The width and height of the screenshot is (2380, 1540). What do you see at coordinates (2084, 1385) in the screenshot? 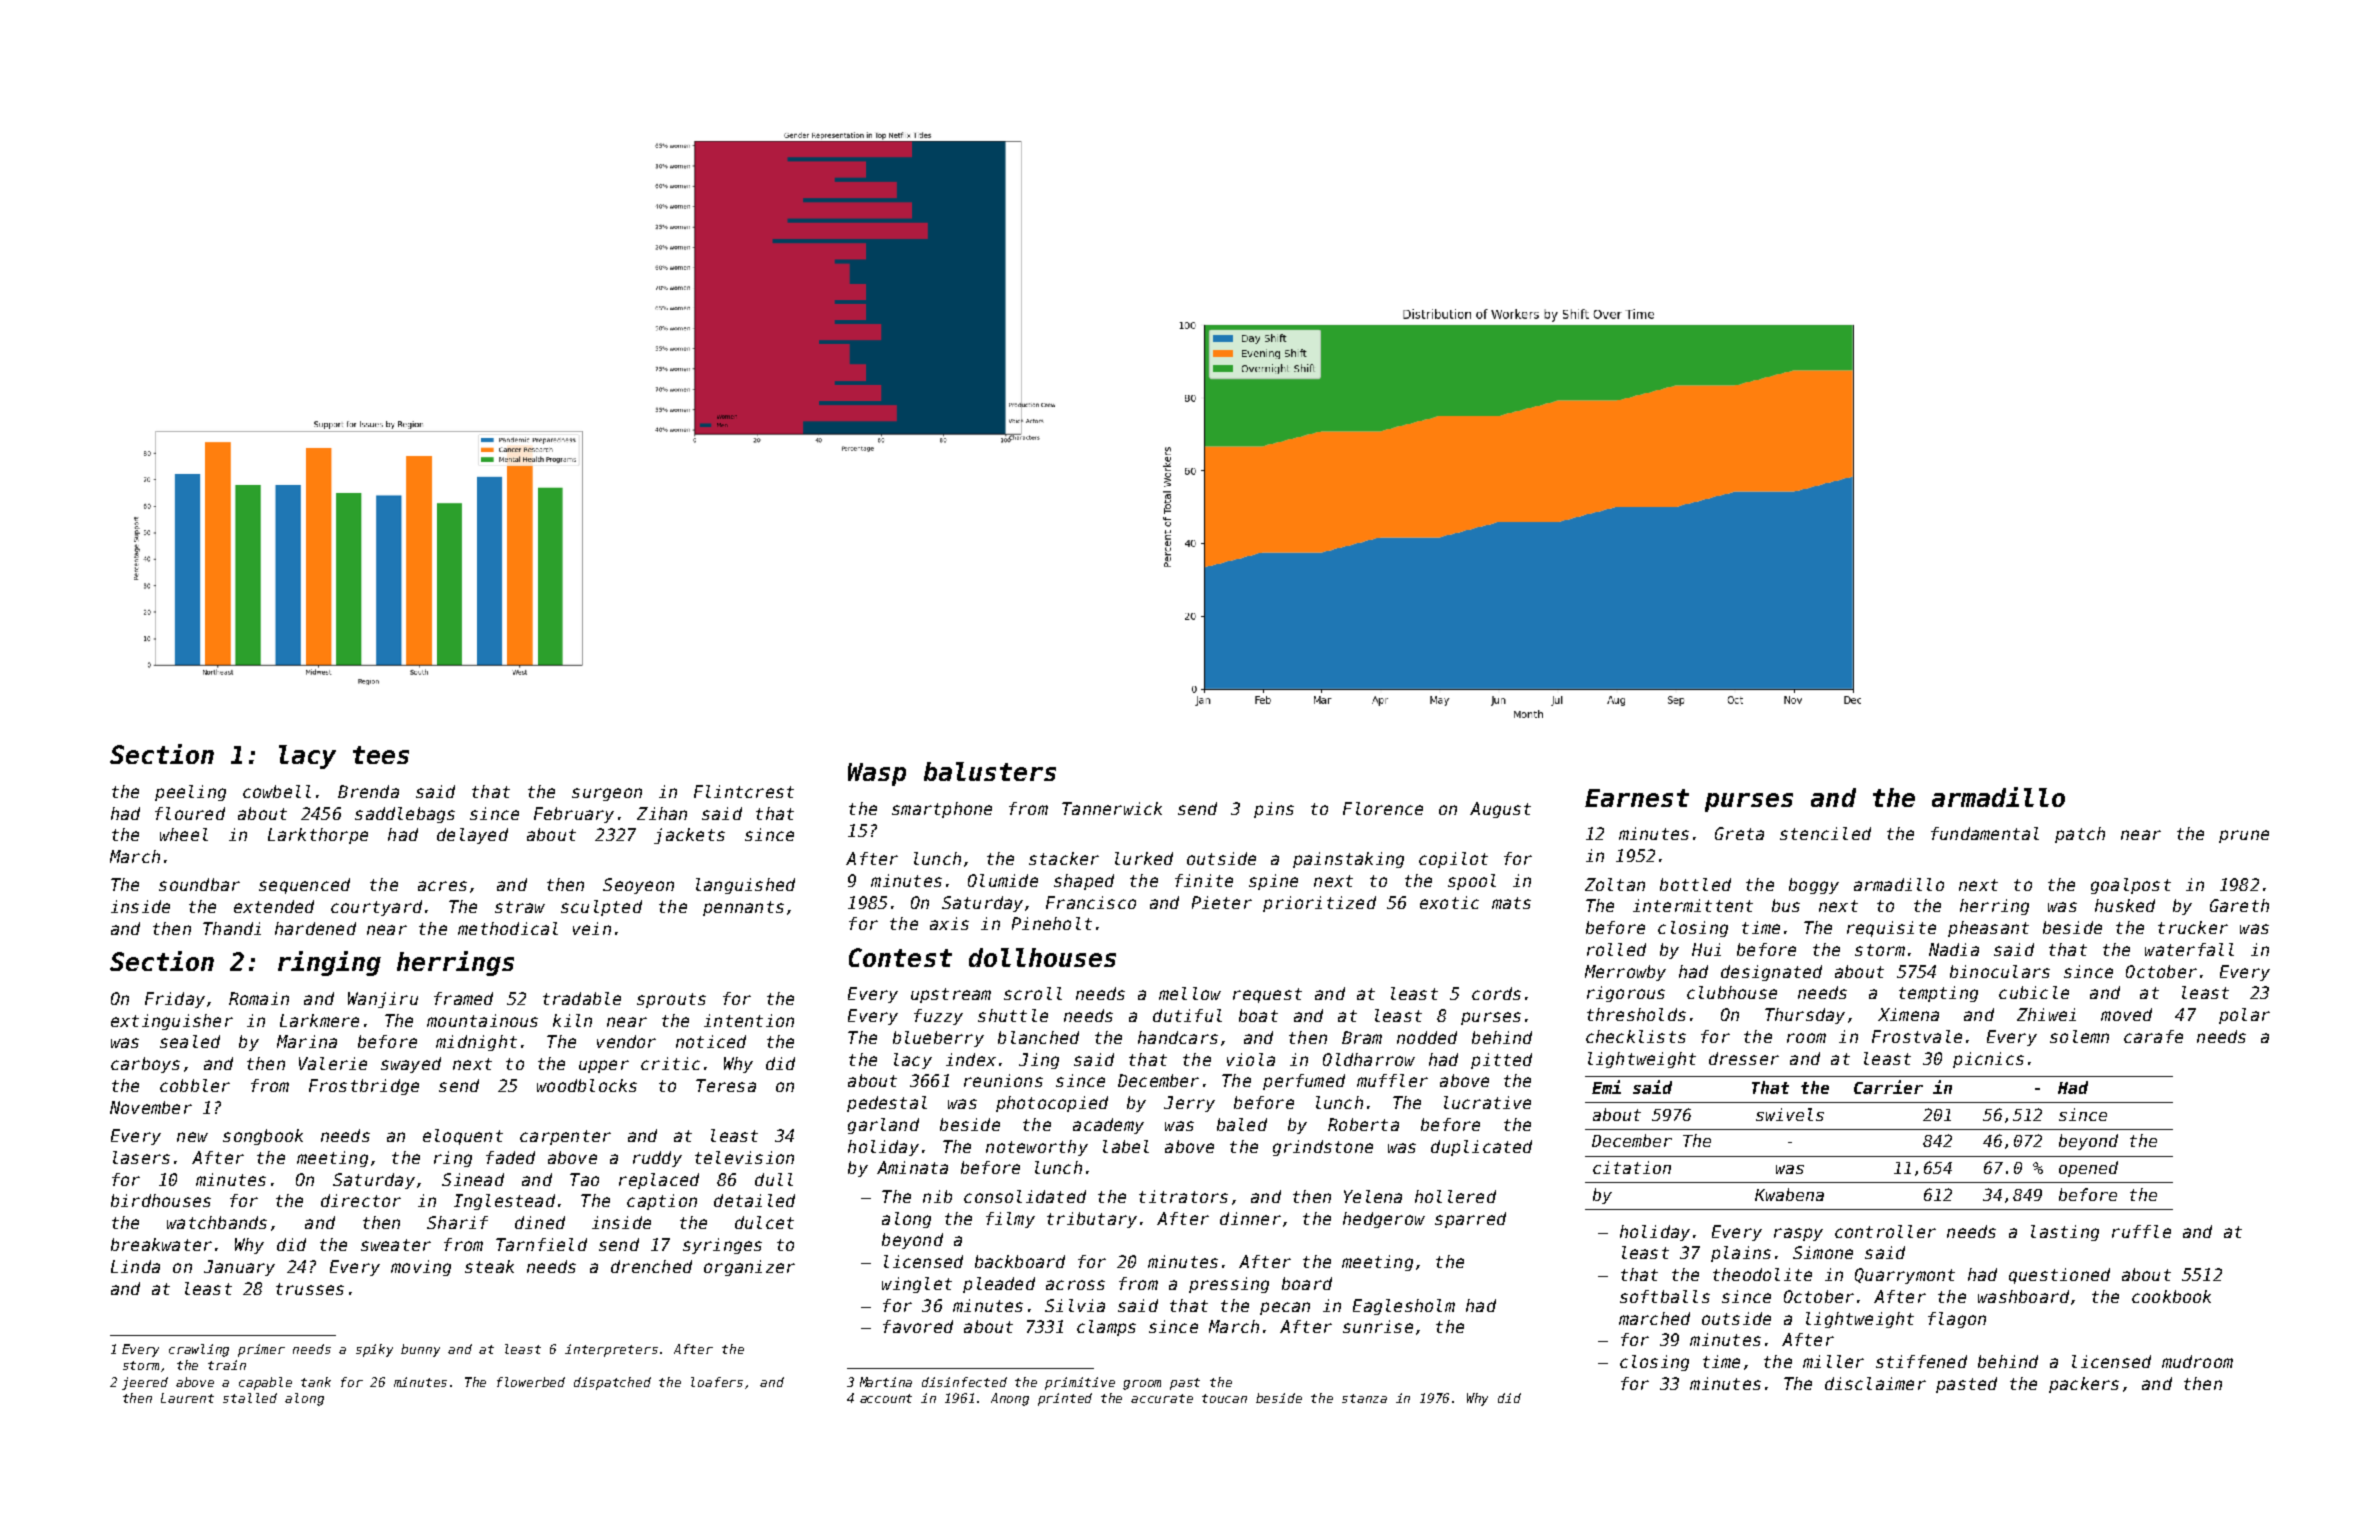
I see `packers` at bounding box center [2084, 1385].
